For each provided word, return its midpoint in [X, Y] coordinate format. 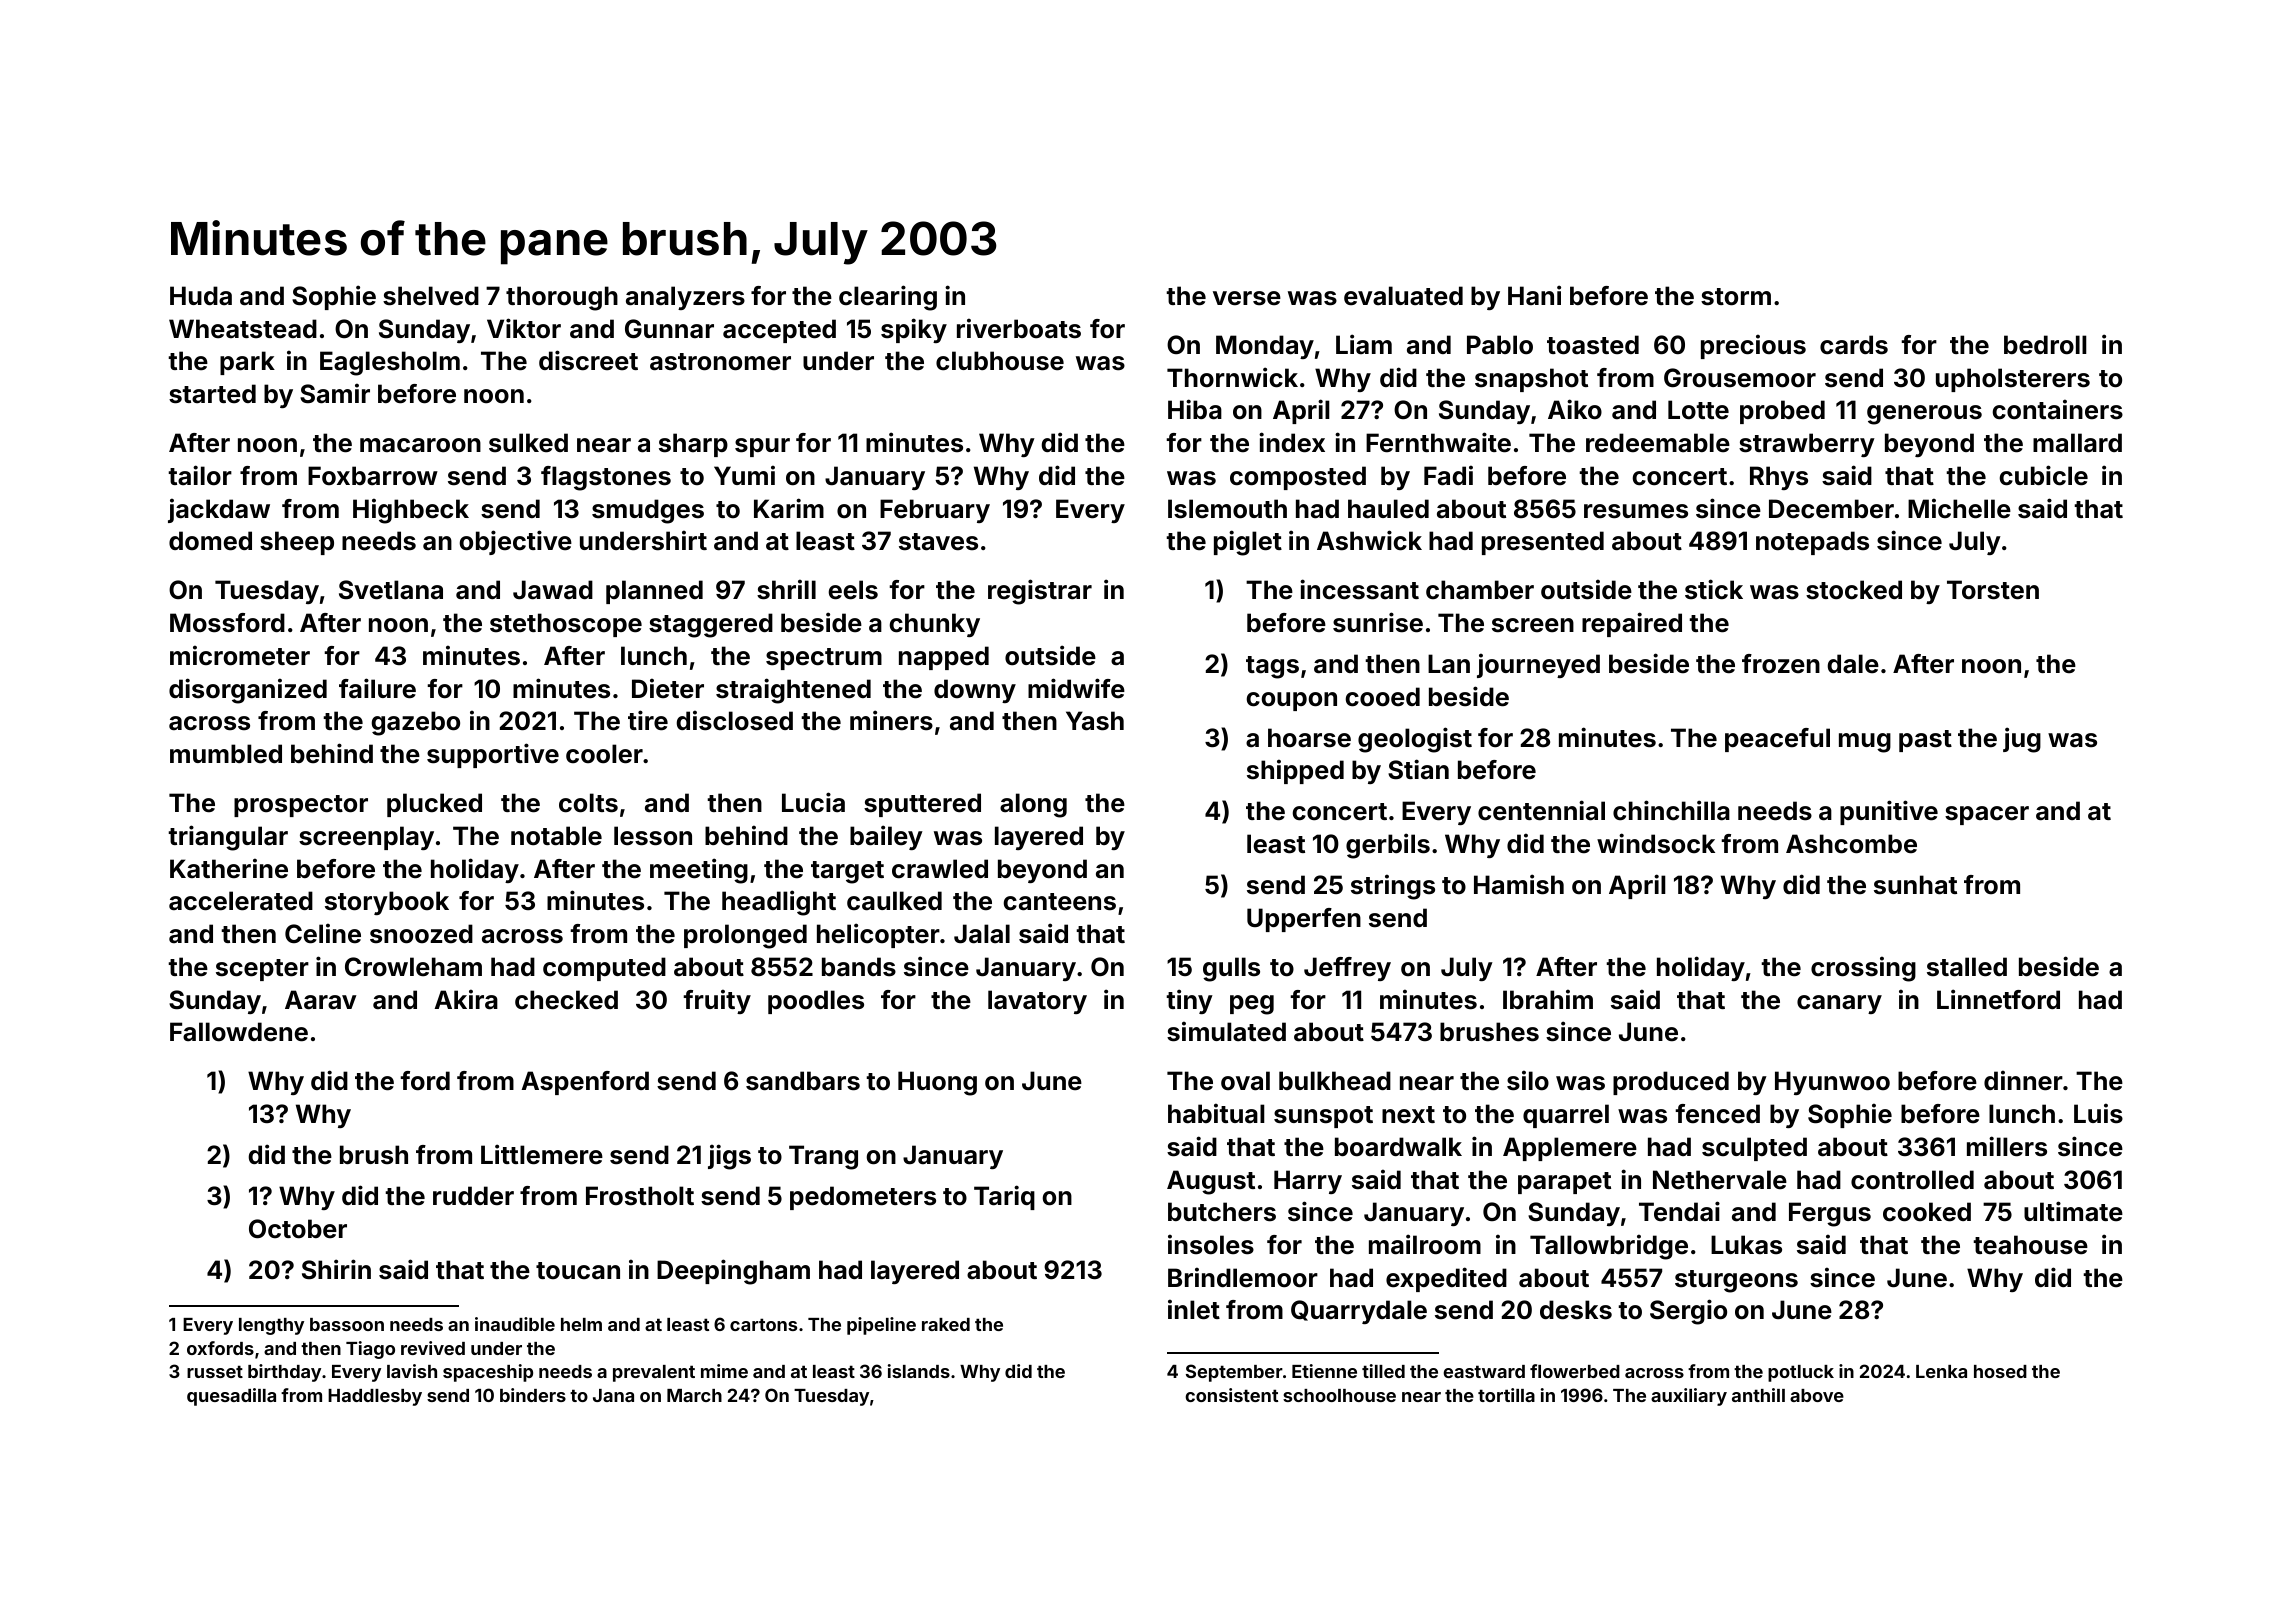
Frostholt [640, 1196]
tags [1272, 667]
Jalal [982, 934]
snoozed [421, 934]
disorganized [248, 691]
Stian [1418, 769]
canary [1839, 1004]
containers [2057, 409]
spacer [1987, 815]
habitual [1216, 1113]
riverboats [1019, 328]
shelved [431, 296]
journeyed [1538, 665]
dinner [2023, 1080]
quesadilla [231, 1397]
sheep [297, 543]
